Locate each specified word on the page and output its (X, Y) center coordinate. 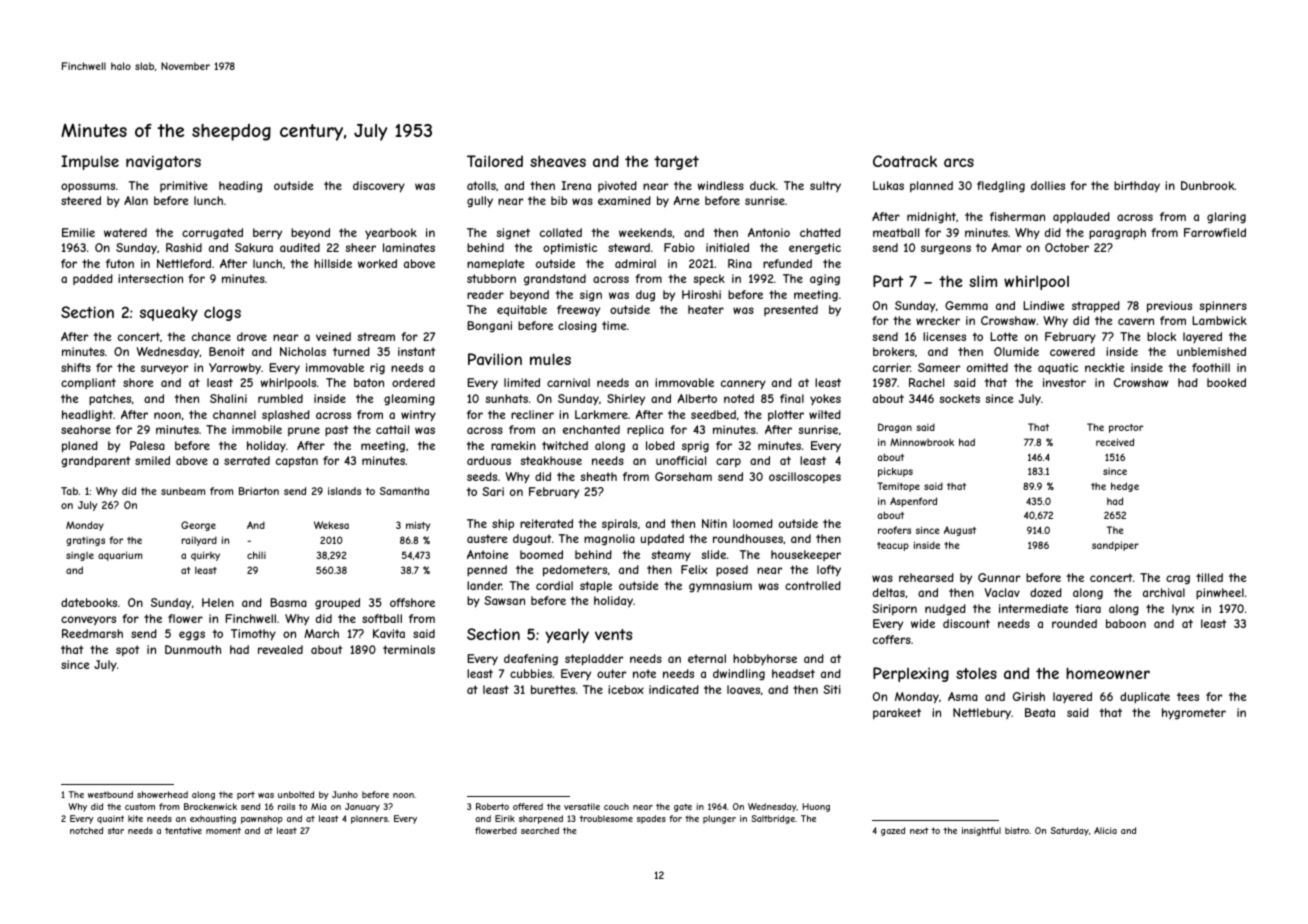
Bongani (489, 326)
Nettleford (184, 263)
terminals (409, 649)
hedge (1125, 487)
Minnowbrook (922, 442)
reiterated (546, 523)
